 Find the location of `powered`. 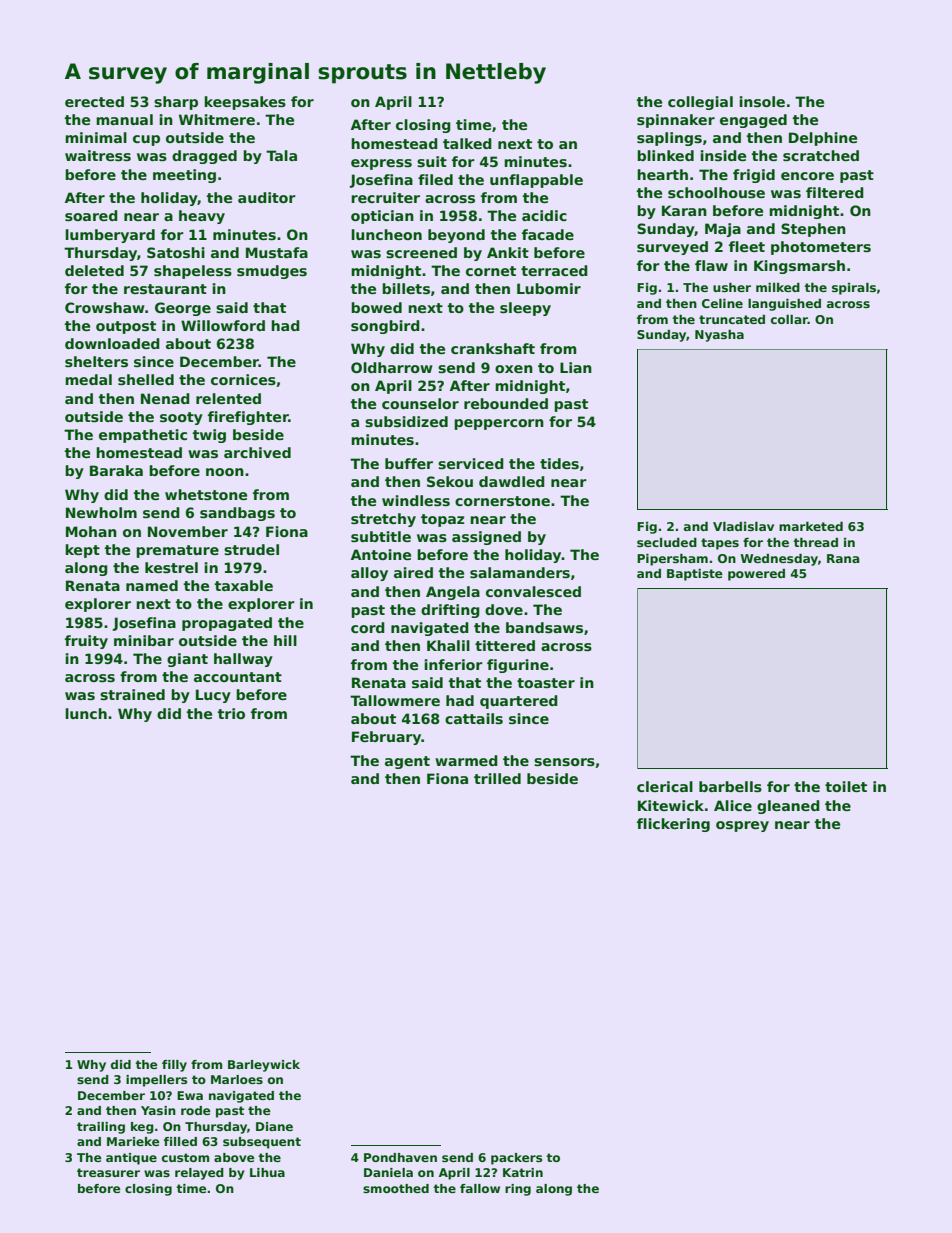

powered is located at coordinates (756, 575).
